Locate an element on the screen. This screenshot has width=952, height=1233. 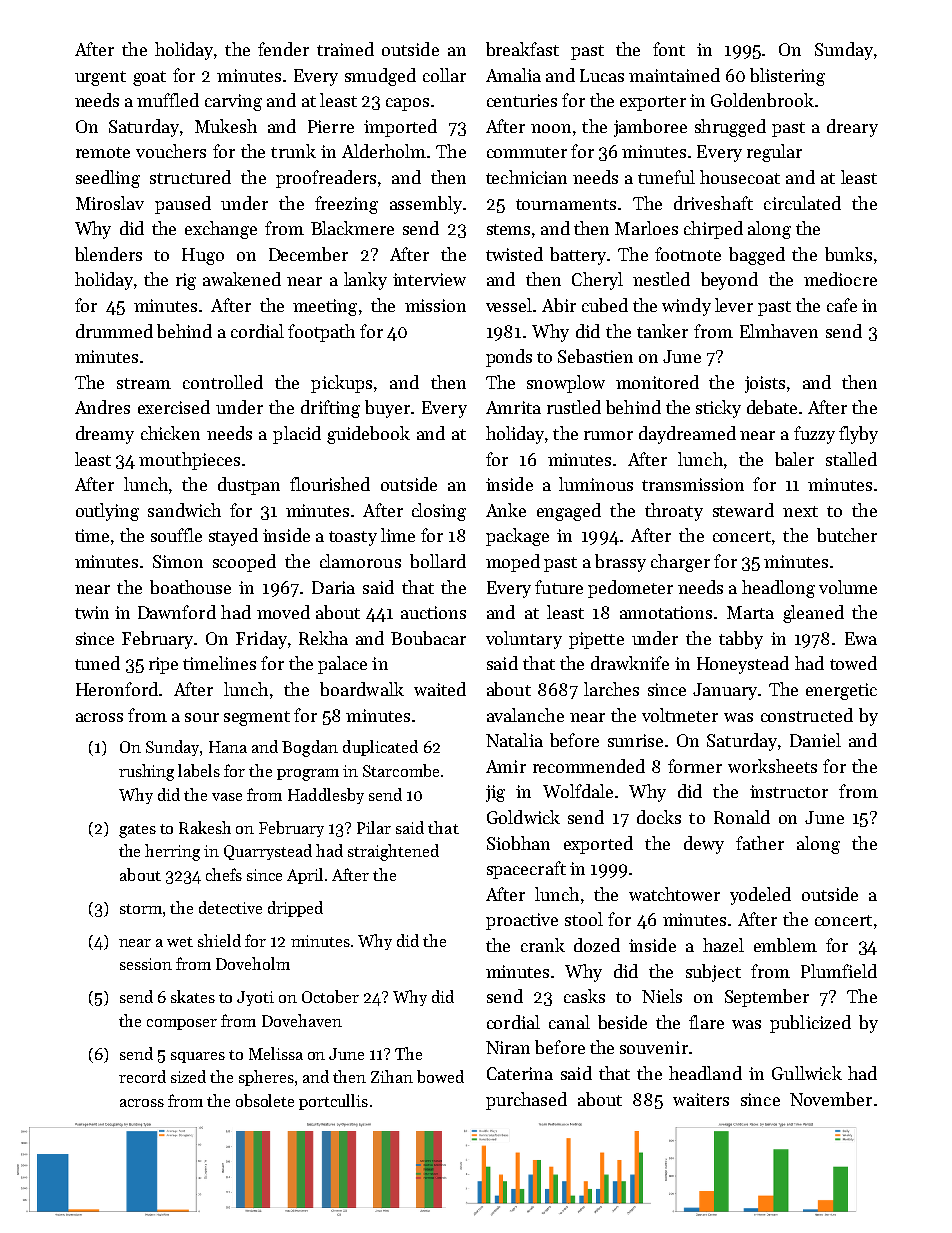
font is located at coordinates (669, 49).
